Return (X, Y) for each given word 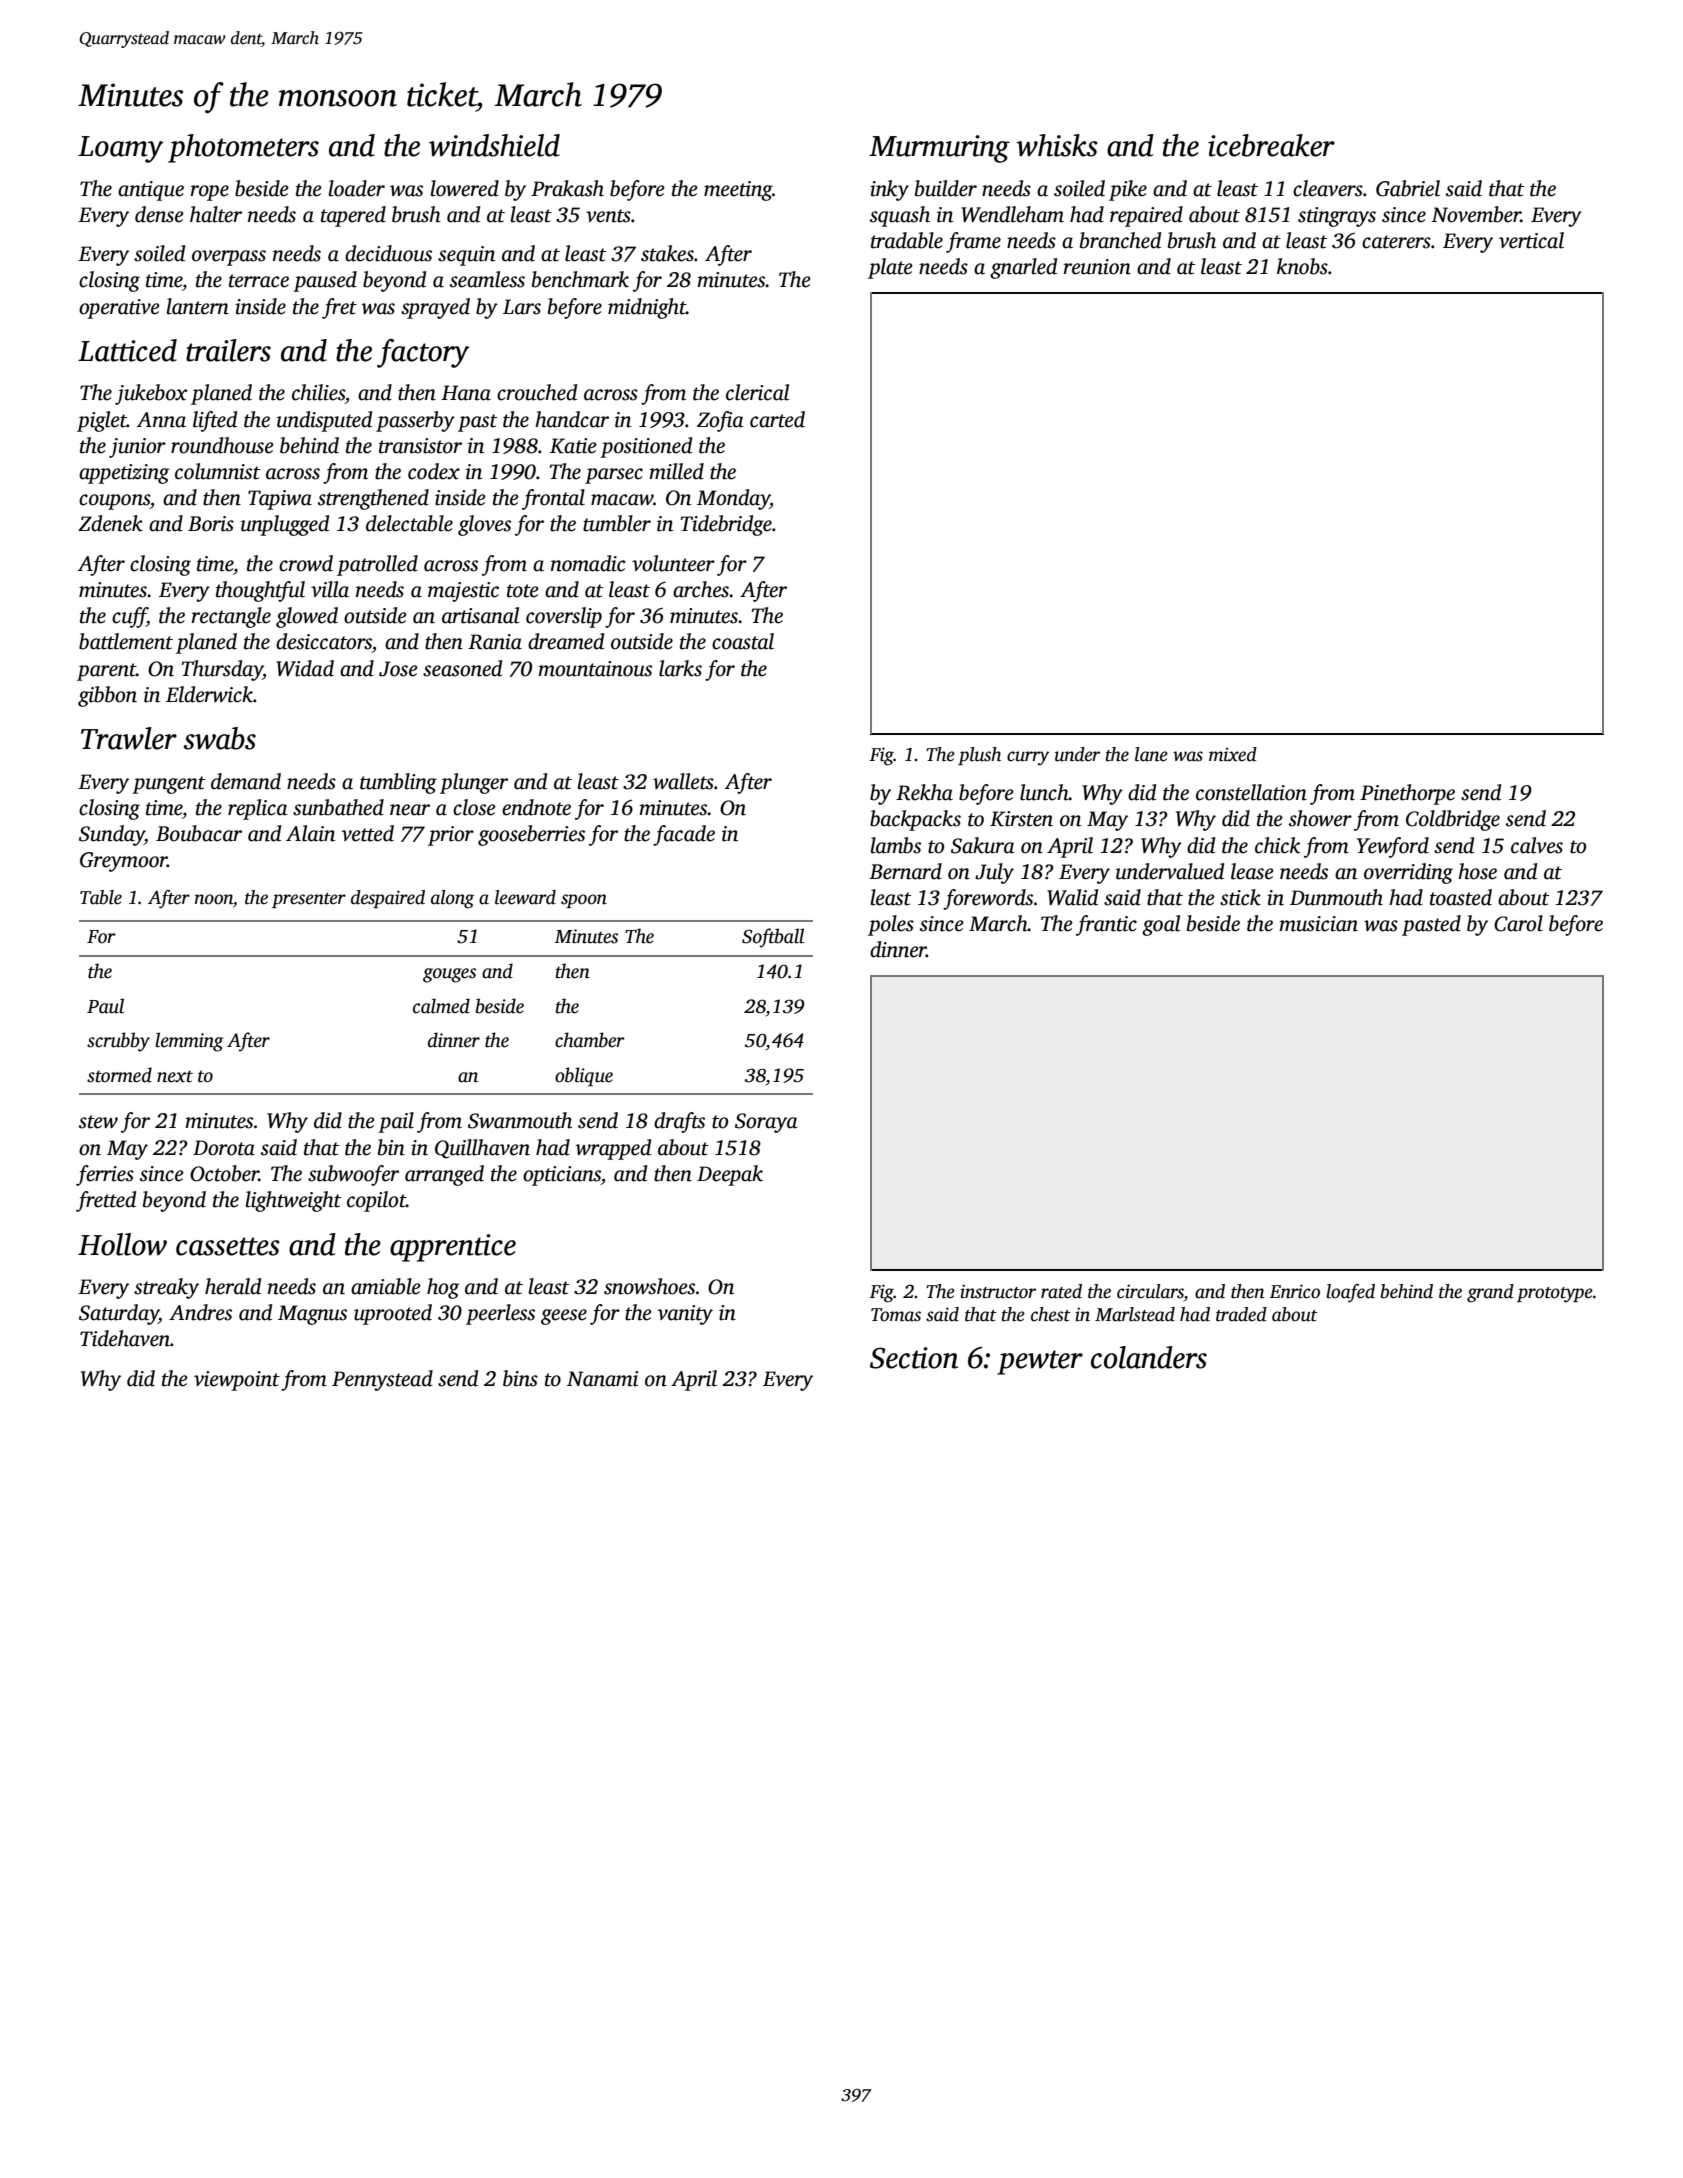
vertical (1531, 240)
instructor (998, 1291)
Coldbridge (1453, 820)
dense (159, 214)
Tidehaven (125, 1338)
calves (1537, 845)
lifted (215, 421)
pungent (168, 785)
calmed (441, 1006)
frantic (1106, 925)
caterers (1396, 242)
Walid (1072, 897)
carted (777, 419)
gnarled (1023, 268)
